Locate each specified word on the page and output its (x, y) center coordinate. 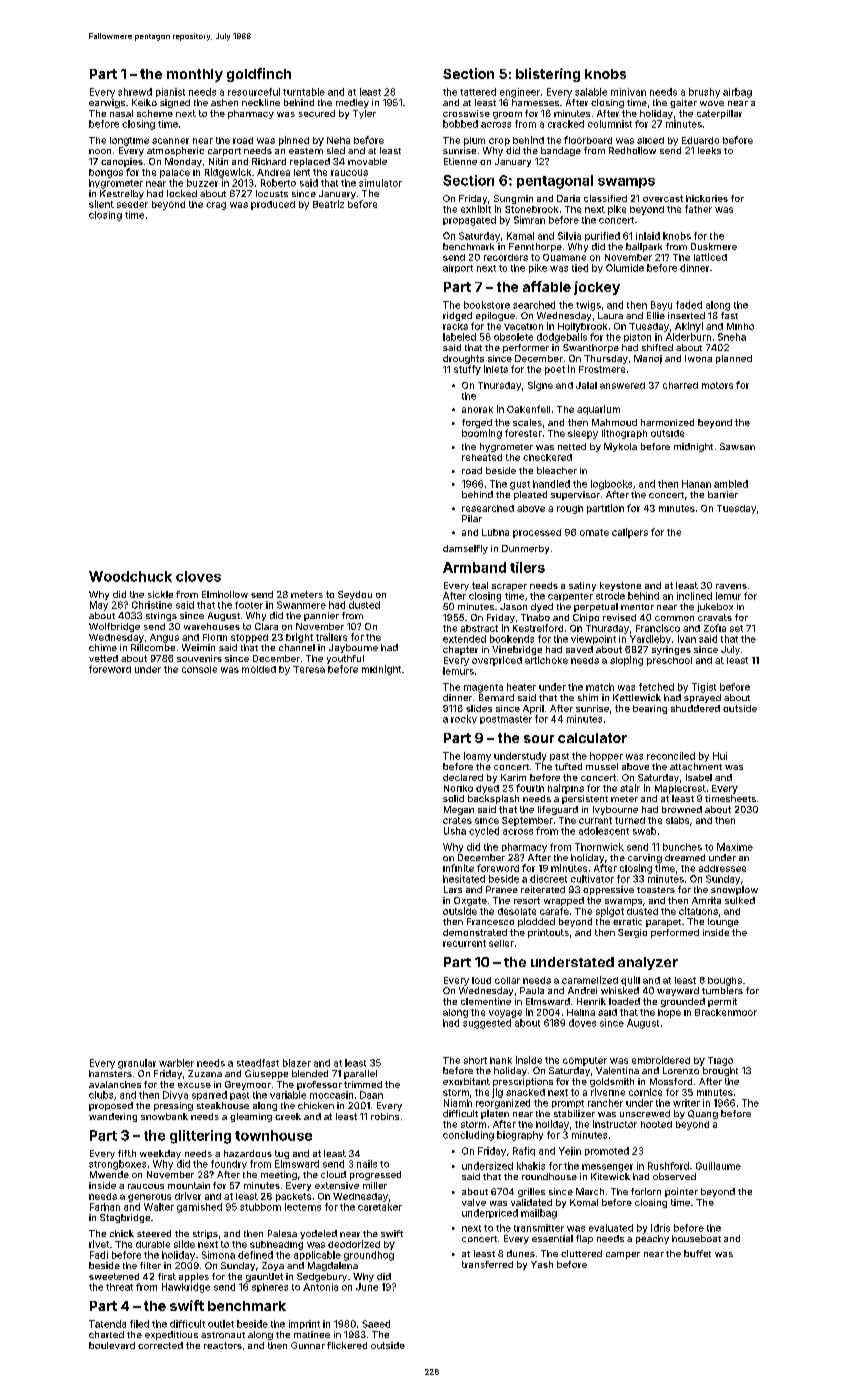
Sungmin (513, 199)
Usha (455, 831)
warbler (176, 1063)
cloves (198, 576)
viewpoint (593, 639)
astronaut (223, 1335)
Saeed (376, 1324)
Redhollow (632, 150)
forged (477, 423)
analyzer (648, 963)
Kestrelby (122, 194)
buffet (697, 1253)
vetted (103, 658)
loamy (477, 757)
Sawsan (737, 446)
